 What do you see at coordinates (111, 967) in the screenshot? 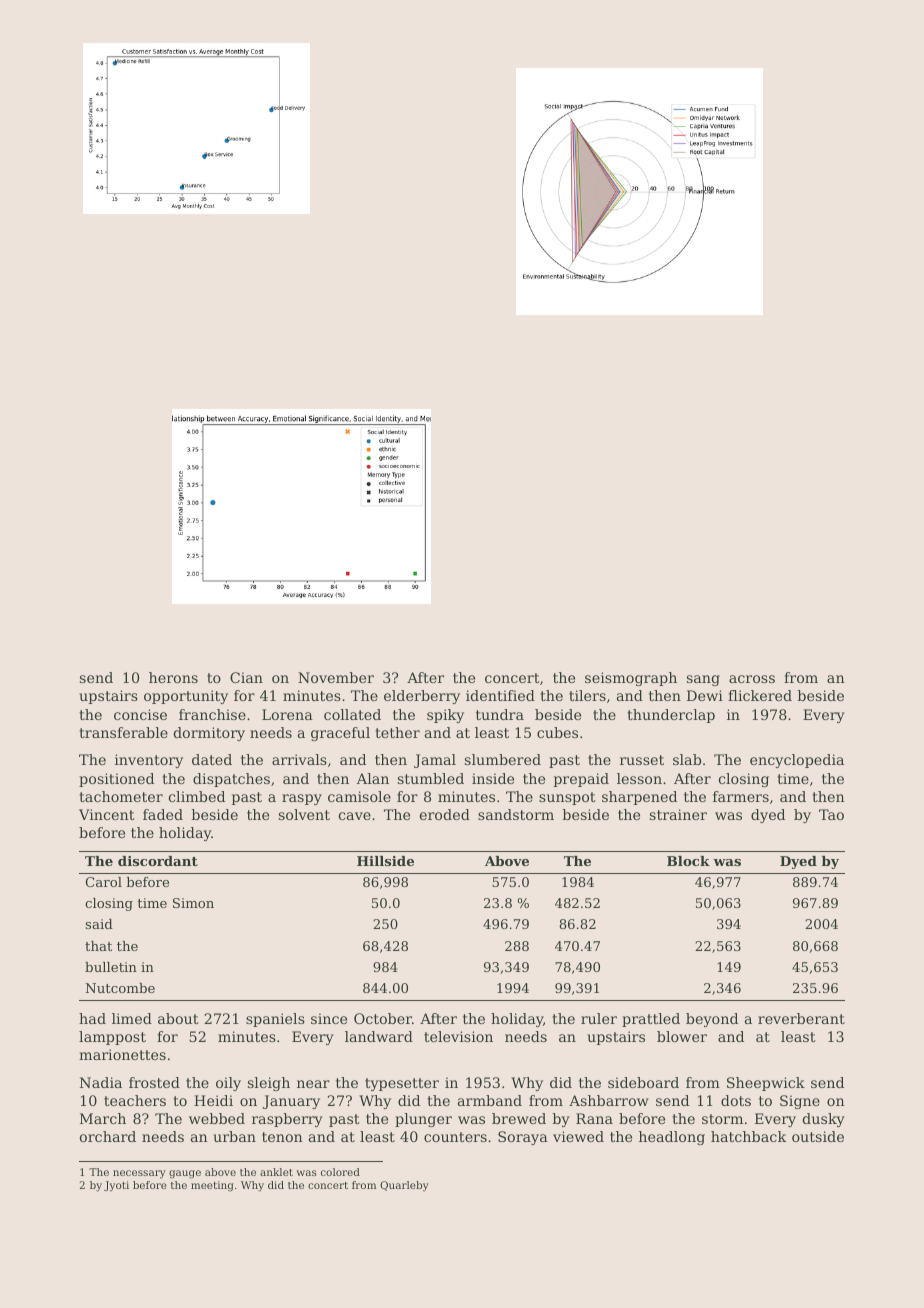
I see `bulletin` at bounding box center [111, 967].
